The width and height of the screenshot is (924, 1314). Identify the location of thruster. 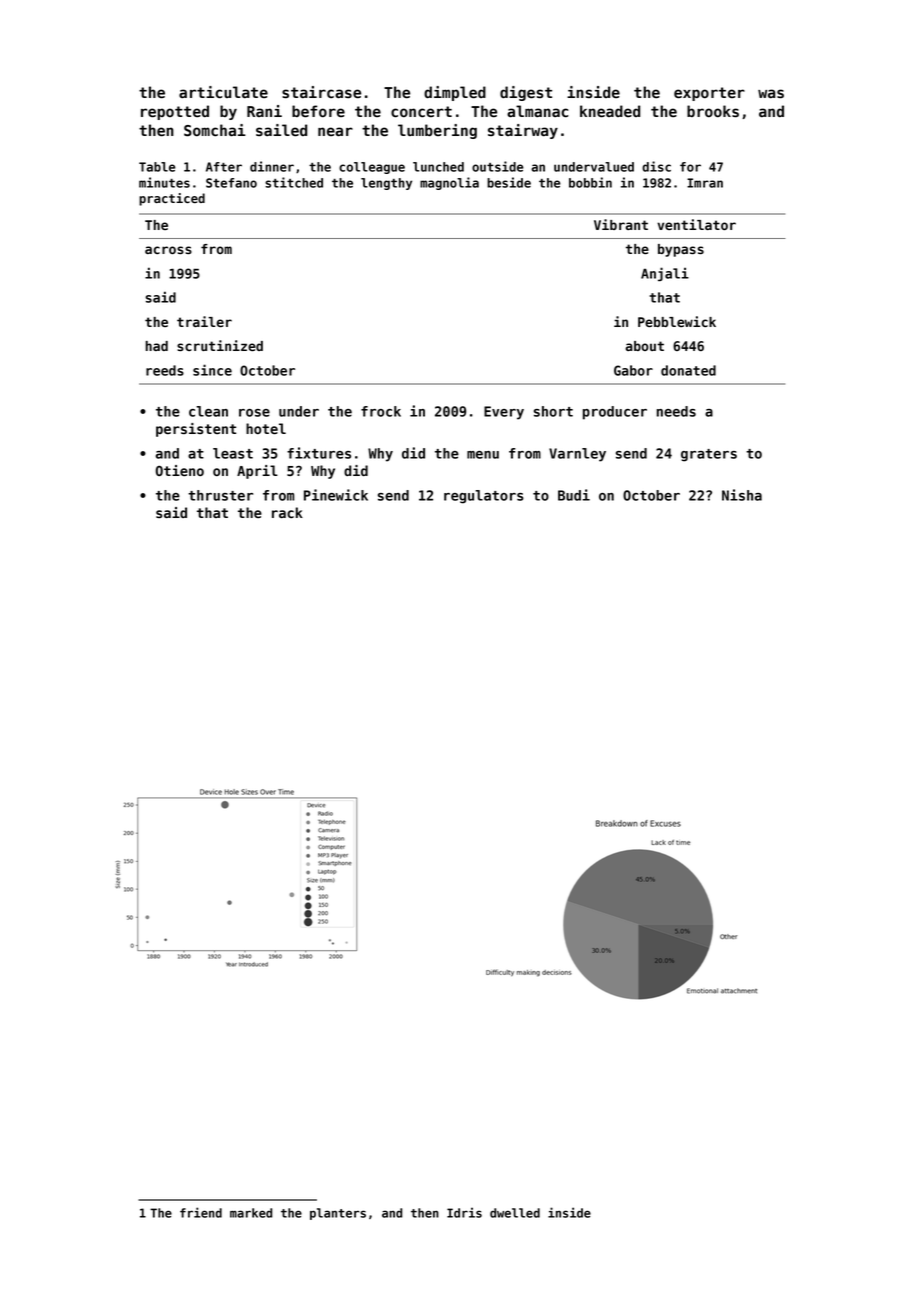
(220, 495).
